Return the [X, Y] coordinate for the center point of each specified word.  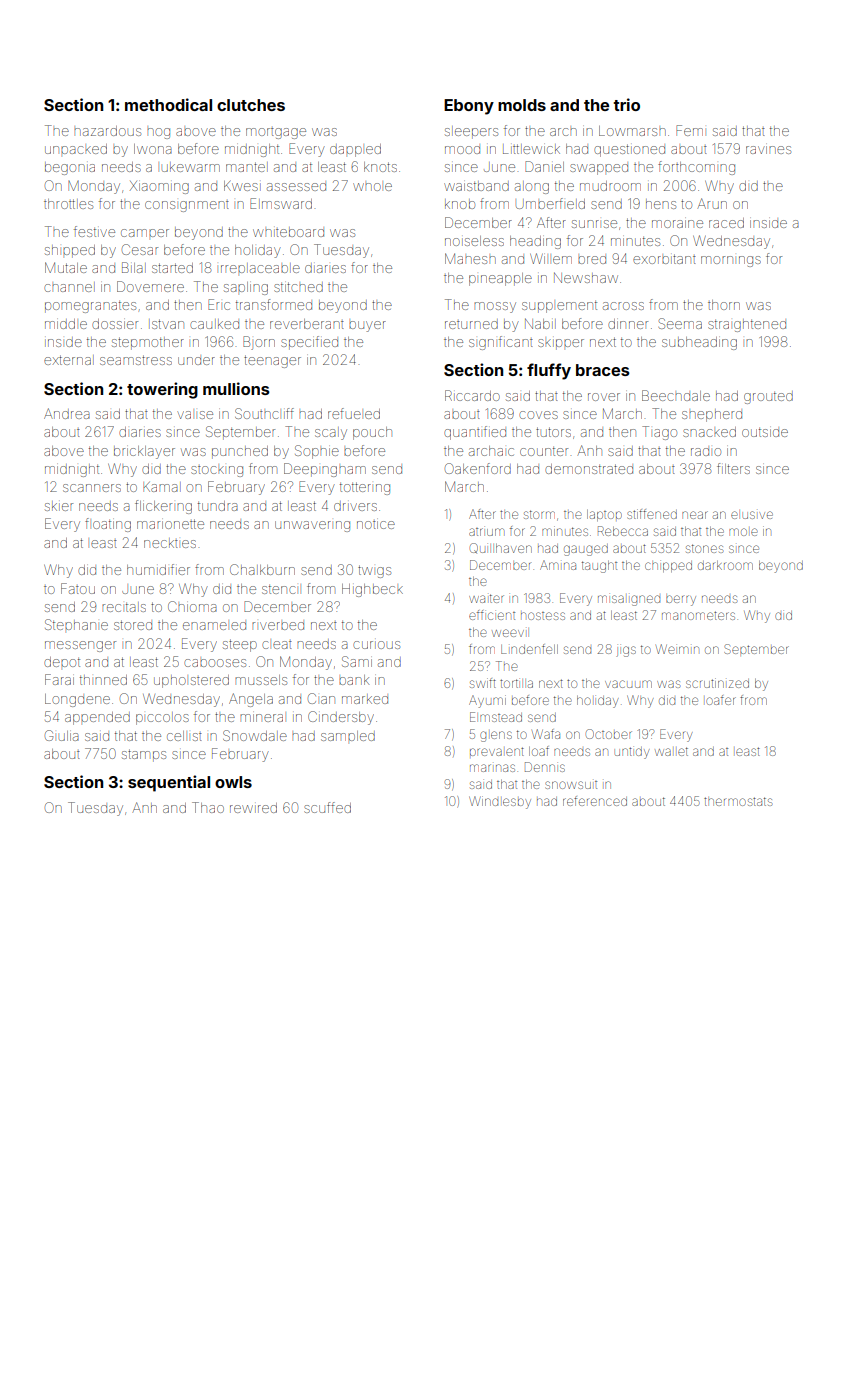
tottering [365, 488]
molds [522, 105]
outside [765, 432]
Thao [208, 807]
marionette [170, 524]
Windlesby [500, 802]
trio [627, 104]
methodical [168, 104]
